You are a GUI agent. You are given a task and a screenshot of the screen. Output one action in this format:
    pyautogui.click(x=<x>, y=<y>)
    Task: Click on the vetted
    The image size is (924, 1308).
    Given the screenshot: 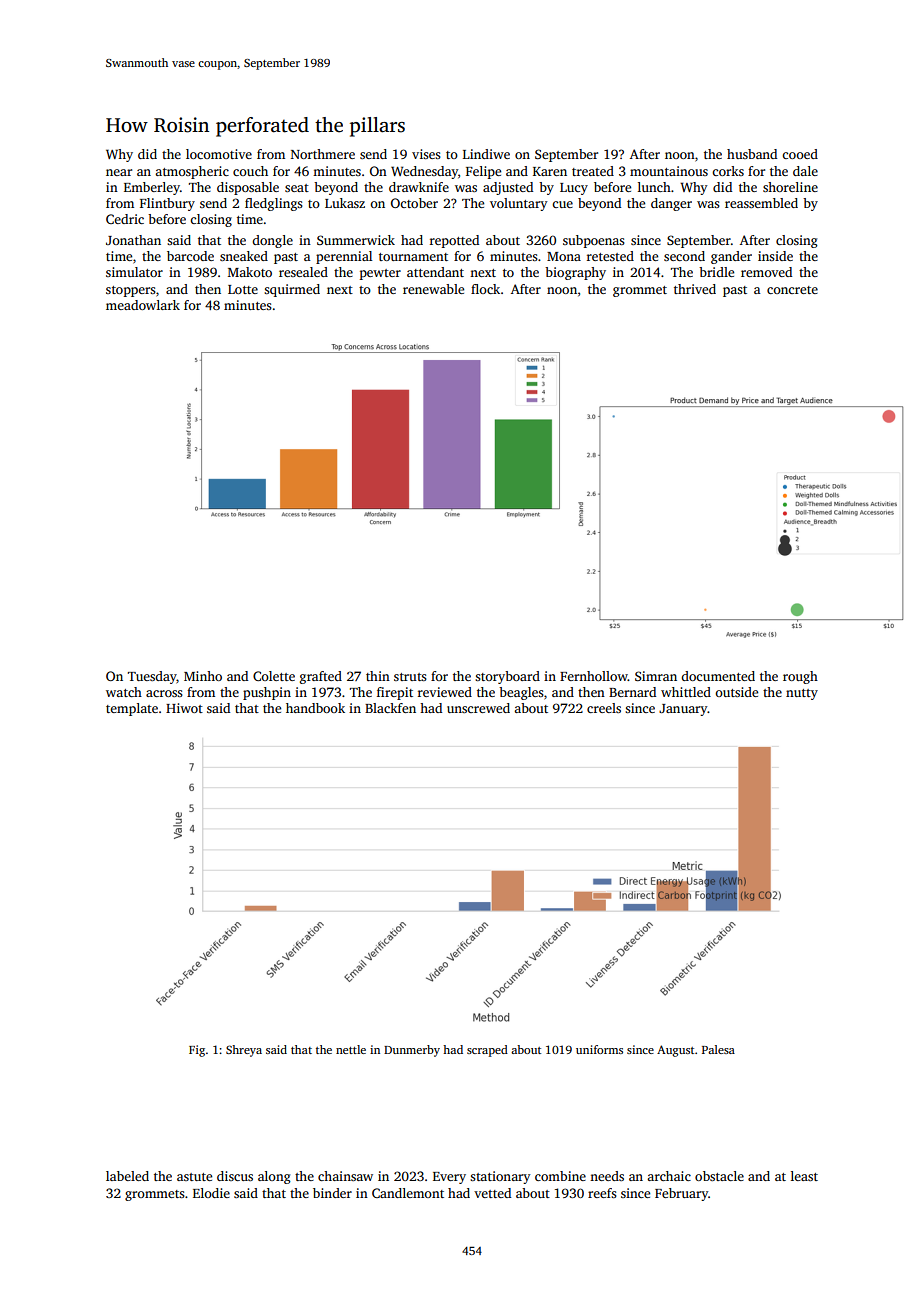 What is the action you would take?
    pyautogui.click(x=492, y=1193)
